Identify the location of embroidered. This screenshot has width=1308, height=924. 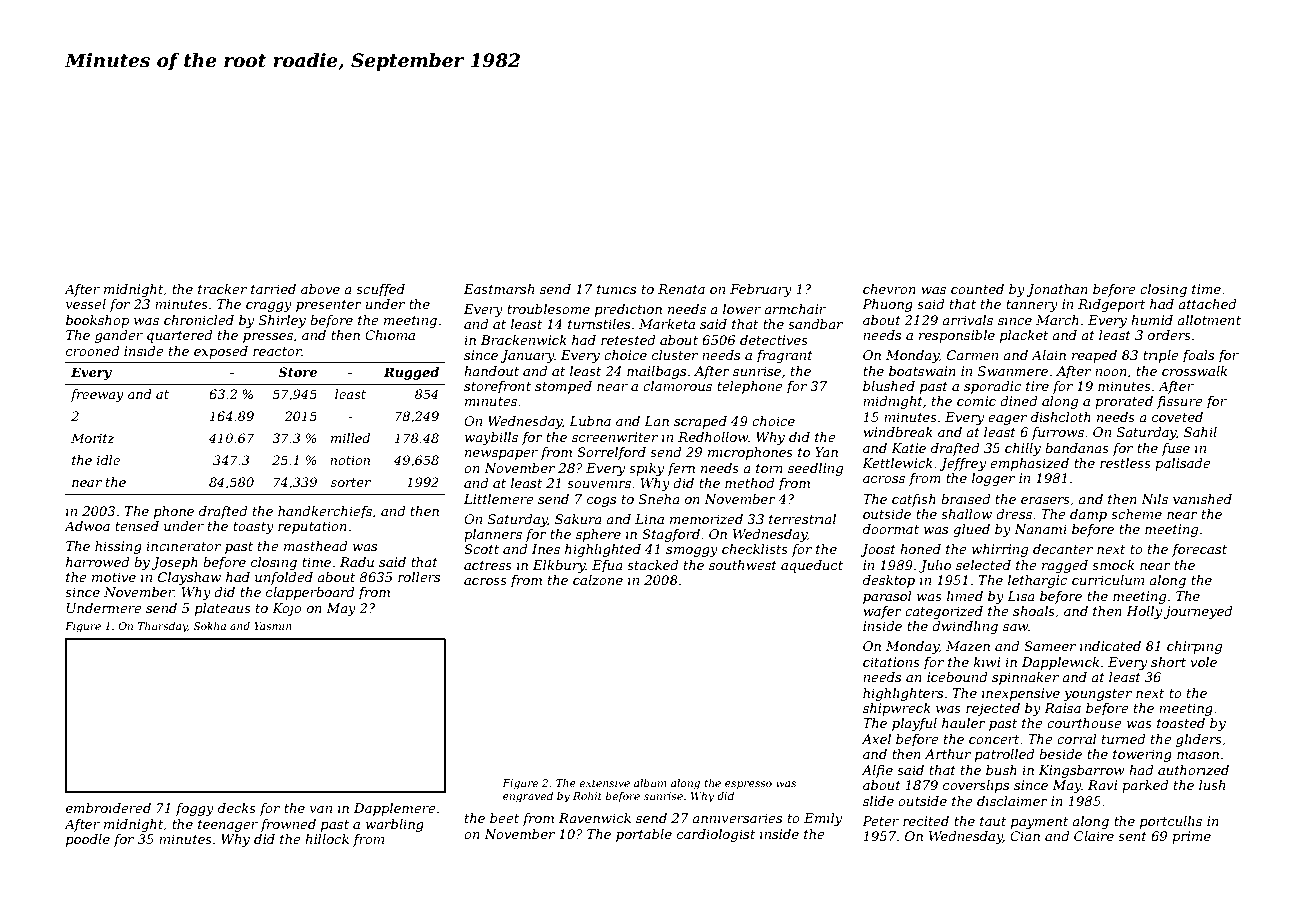
(108, 808).
